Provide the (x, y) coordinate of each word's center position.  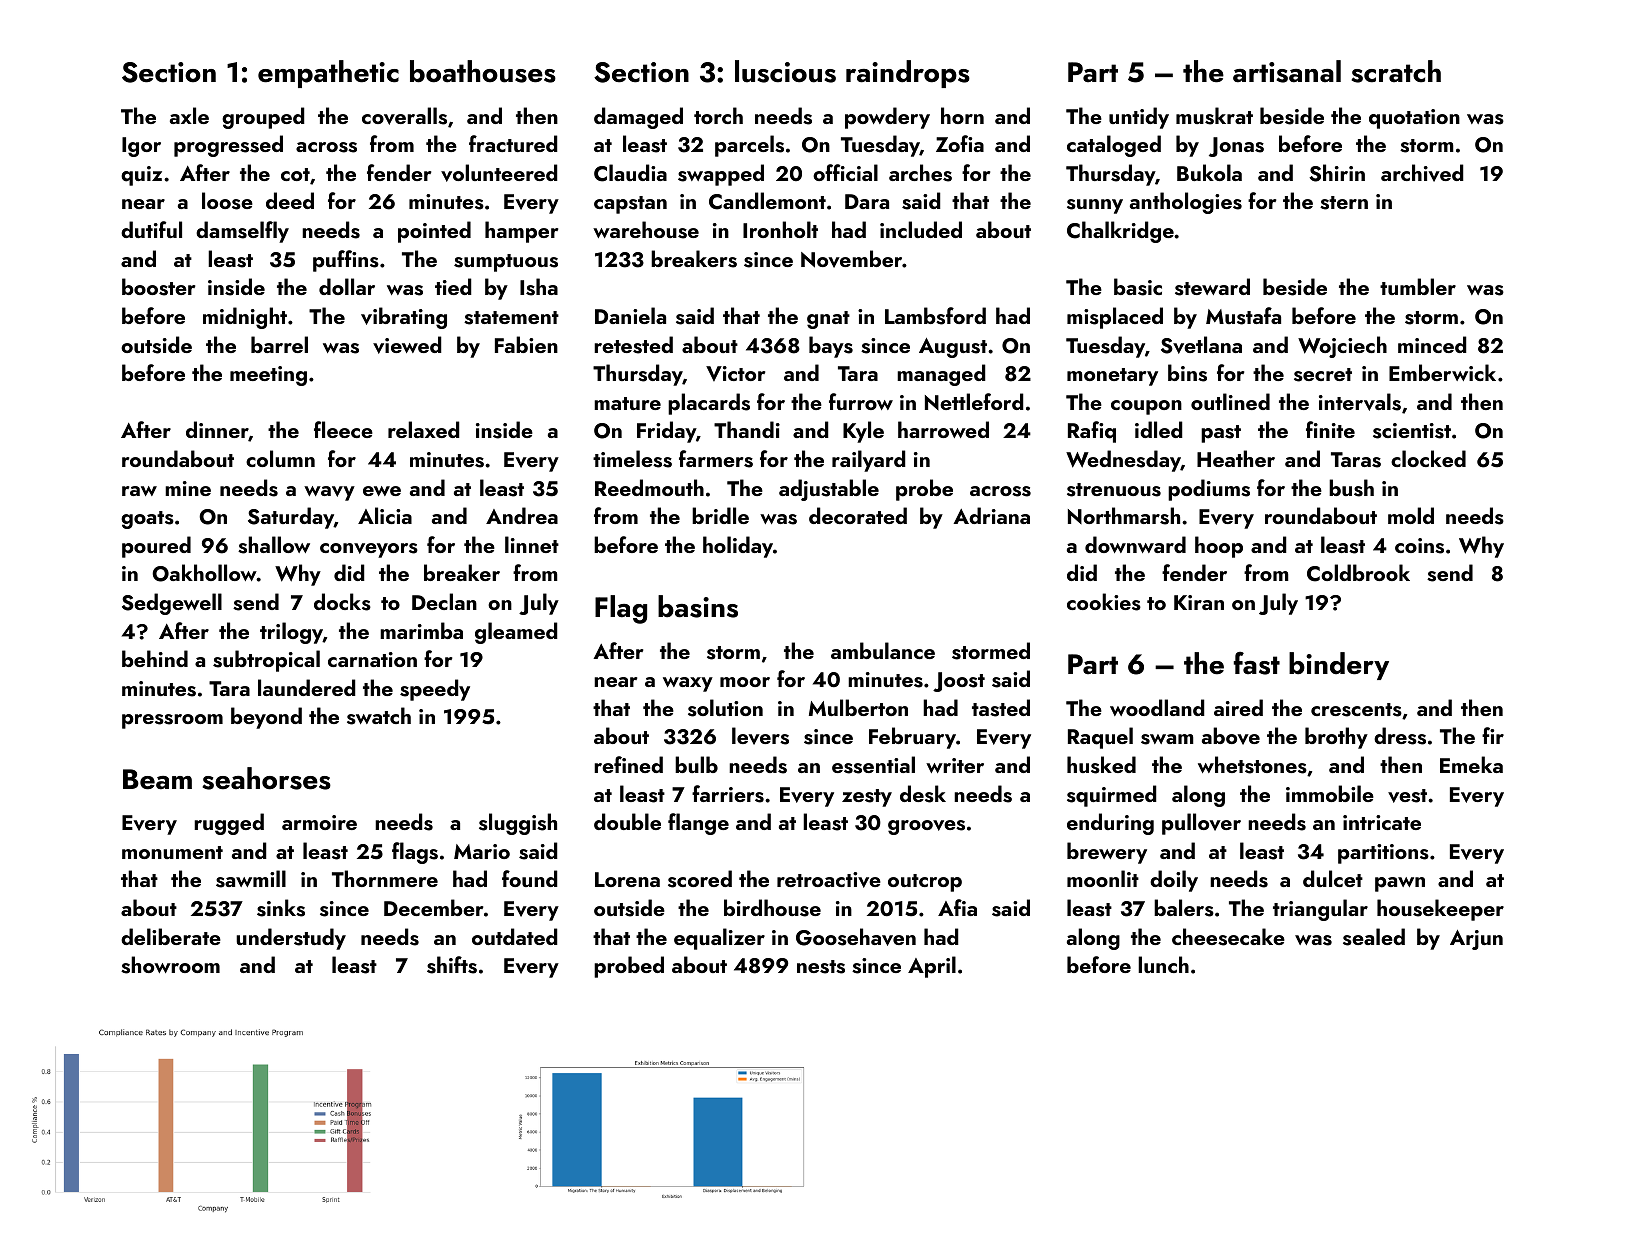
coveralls (404, 116)
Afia (957, 907)
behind (155, 658)
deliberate (171, 936)
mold (1411, 515)
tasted (1001, 708)
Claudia (630, 173)
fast (1256, 663)
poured (156, 547)
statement (511, 318)
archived (1422, 173)
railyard (869, 461)
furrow (861, 401)
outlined (1230, 401)
